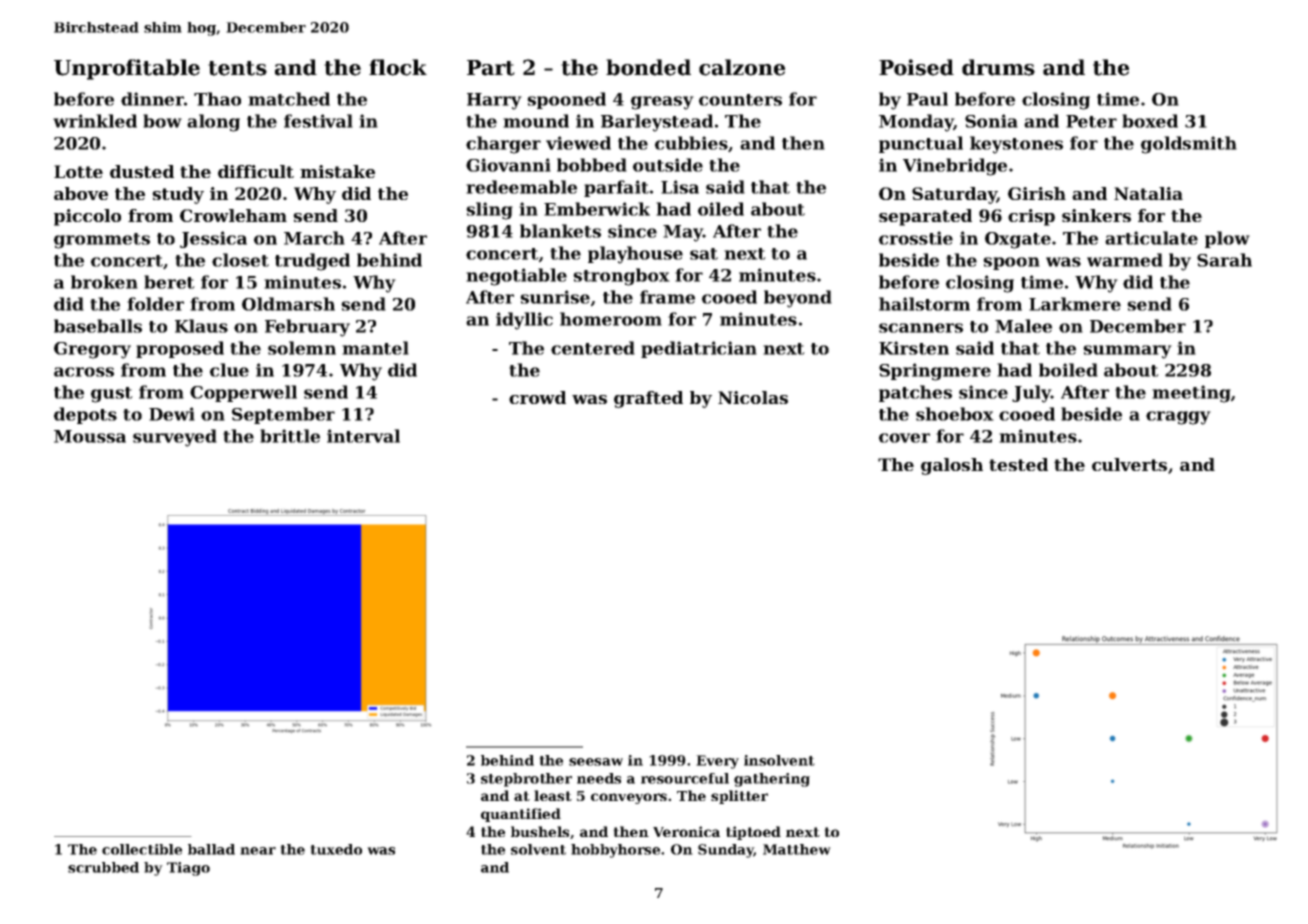 This screenshot has width=1308, height=924. What do you see at coordinates (175, 438) in the screenshot?
I see `surveyed` at bounding box center [175, 438].
